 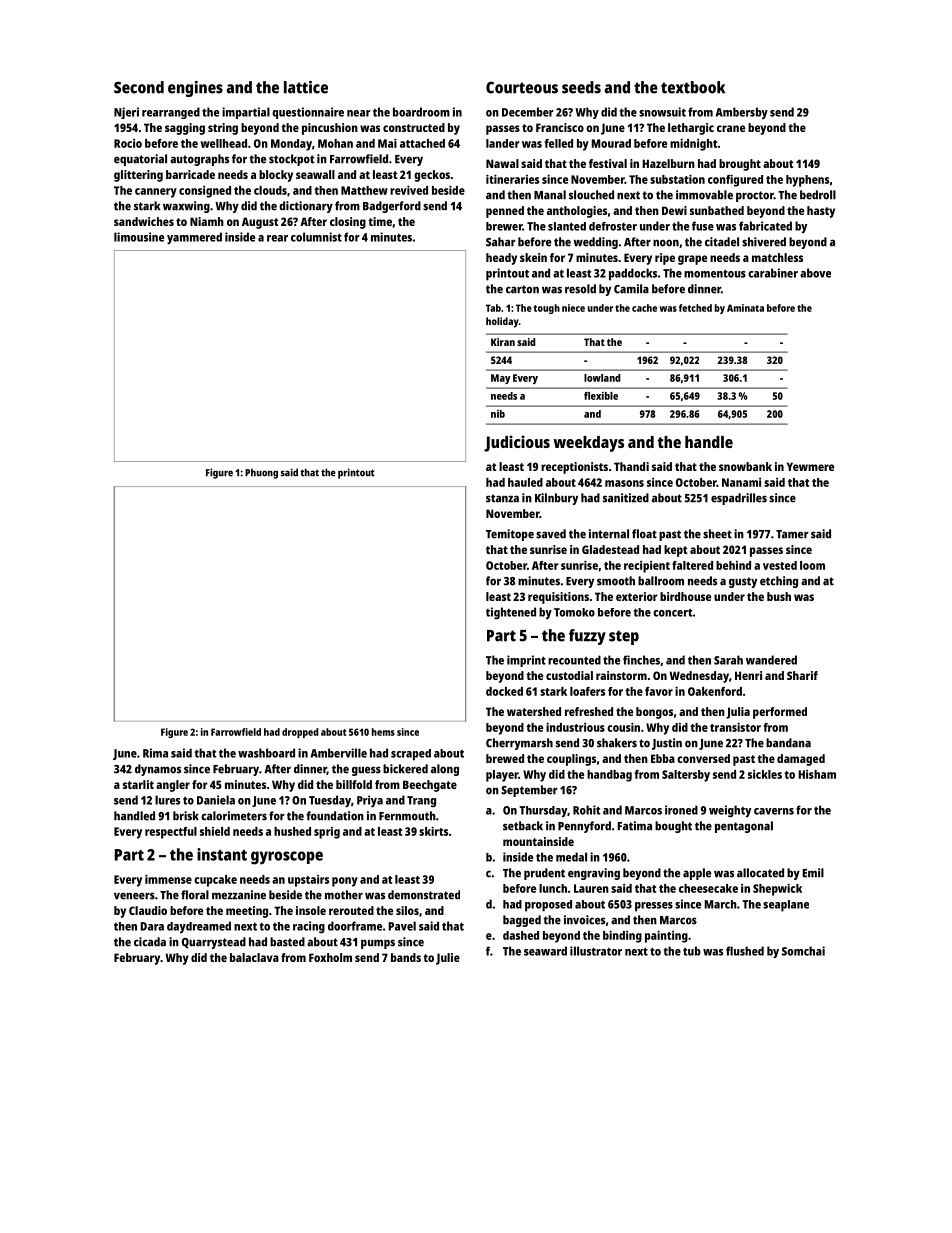 I want to click on questionnaire, so click(x=308, y=113).
